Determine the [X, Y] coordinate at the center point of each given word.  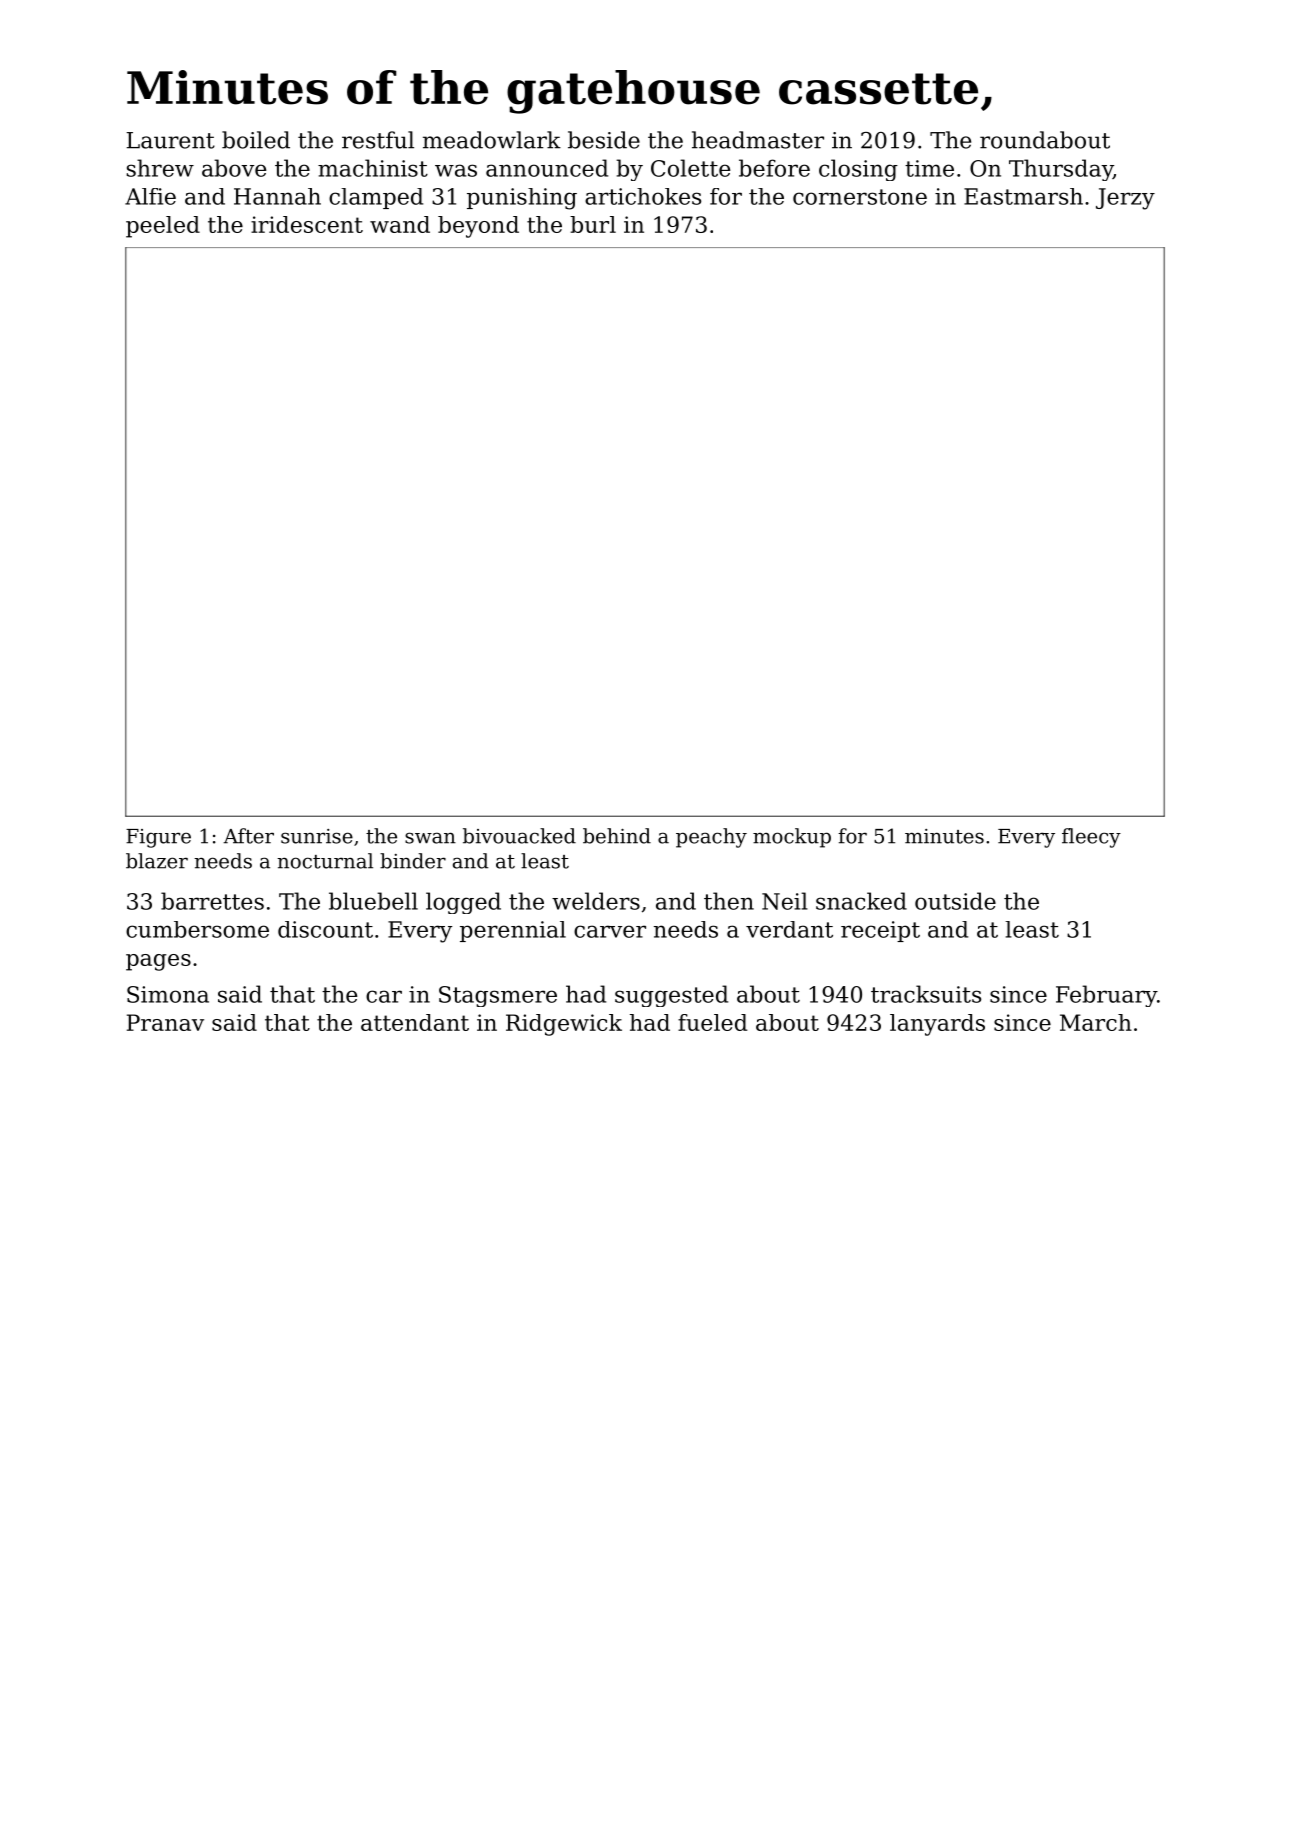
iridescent [307, 224]
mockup [792, 838]
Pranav [165, 1022]
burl [593, 224]
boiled [256, 140]
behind [617, 836]
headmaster [758, 140]
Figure [158, 838]
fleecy [1091, 838]
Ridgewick [564, 1025]
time [929, 168]
